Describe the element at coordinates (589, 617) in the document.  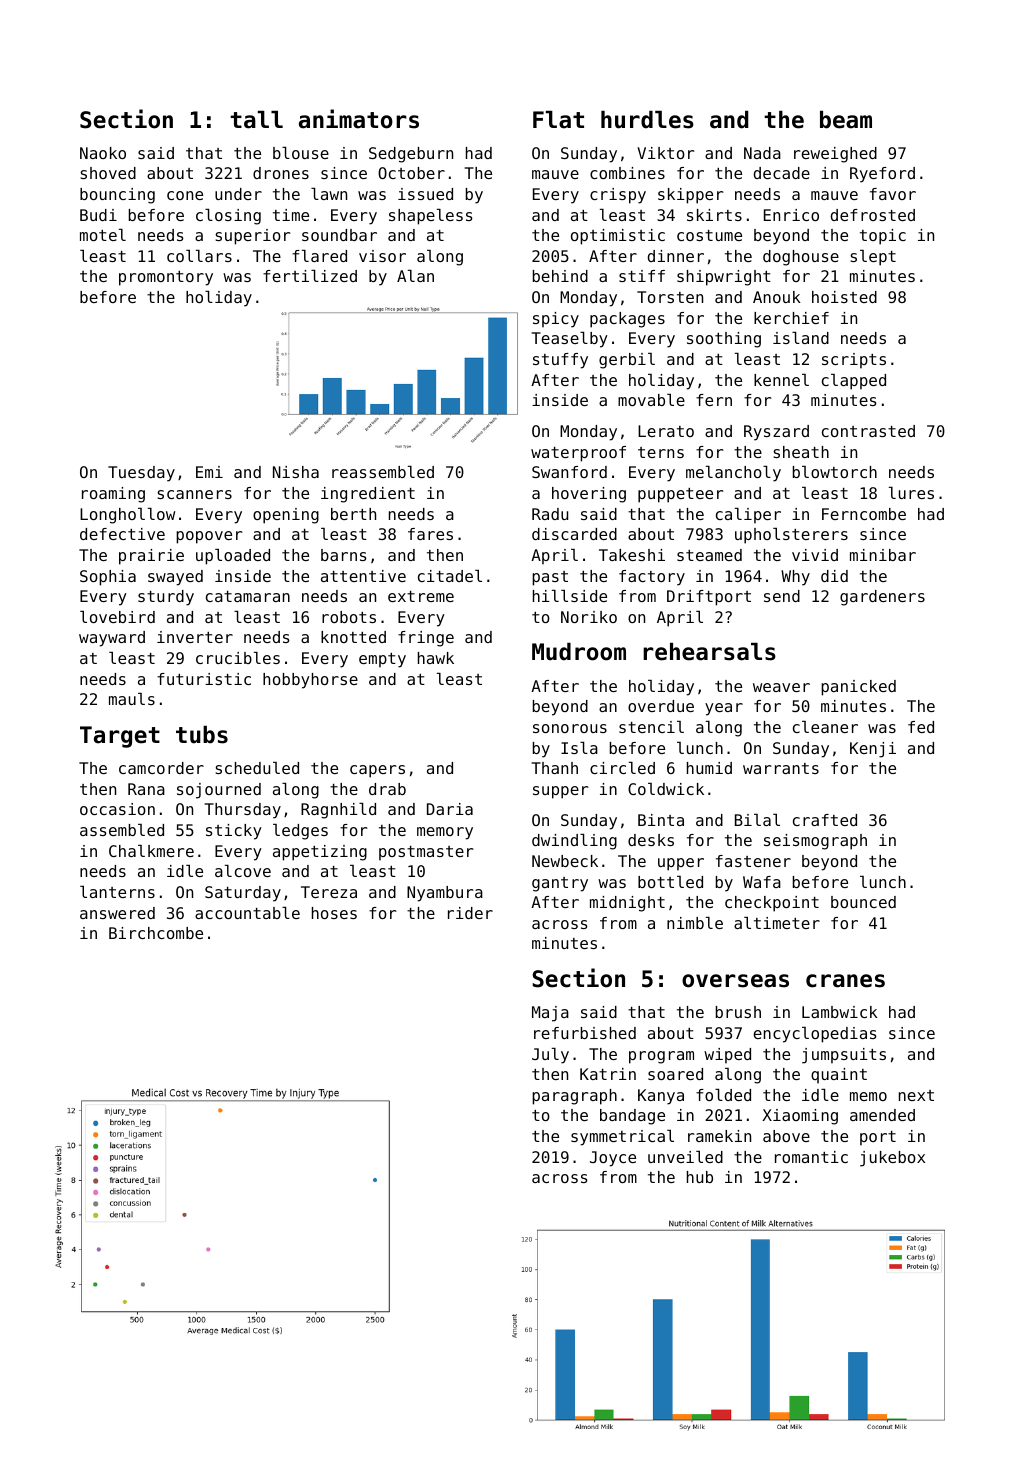
I see `Noriko` at that location.
